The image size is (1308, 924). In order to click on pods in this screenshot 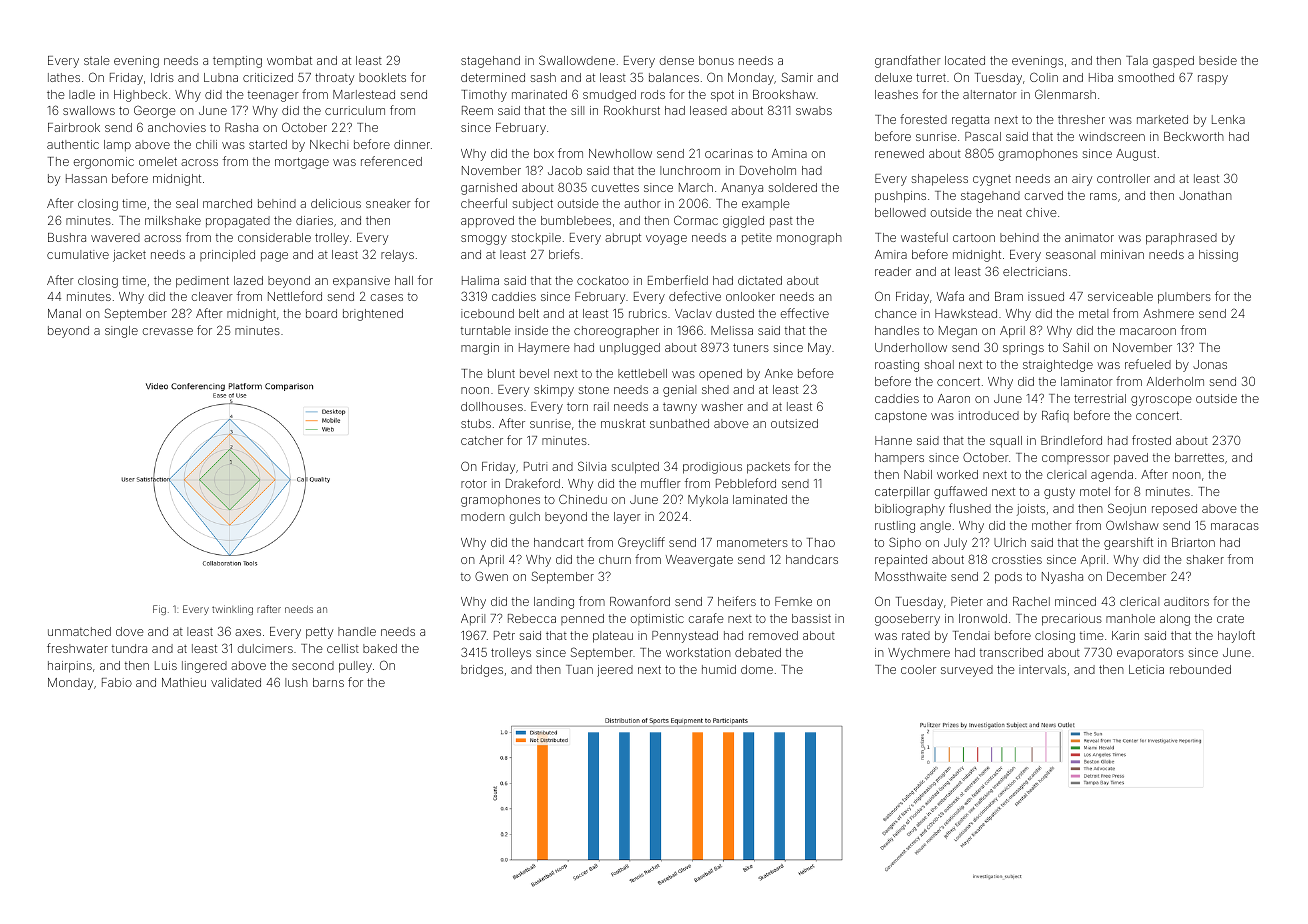, I will do `click(1008, 578)`.
